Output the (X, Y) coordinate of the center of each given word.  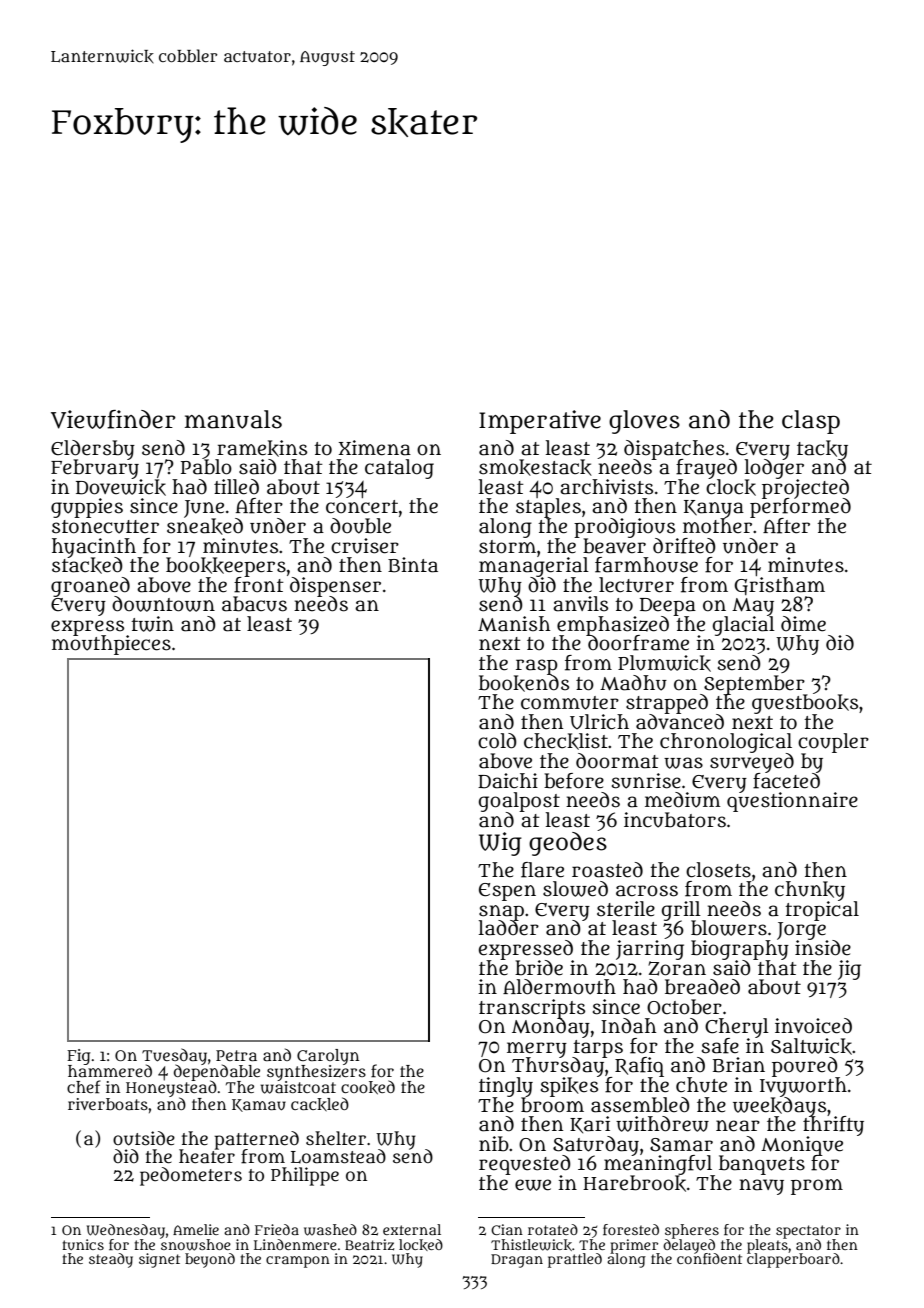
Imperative (540, 422)
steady (111, 1260)
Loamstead (338, 1156)
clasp (811, 422)
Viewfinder (113, 419)
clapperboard (793, 1260)
